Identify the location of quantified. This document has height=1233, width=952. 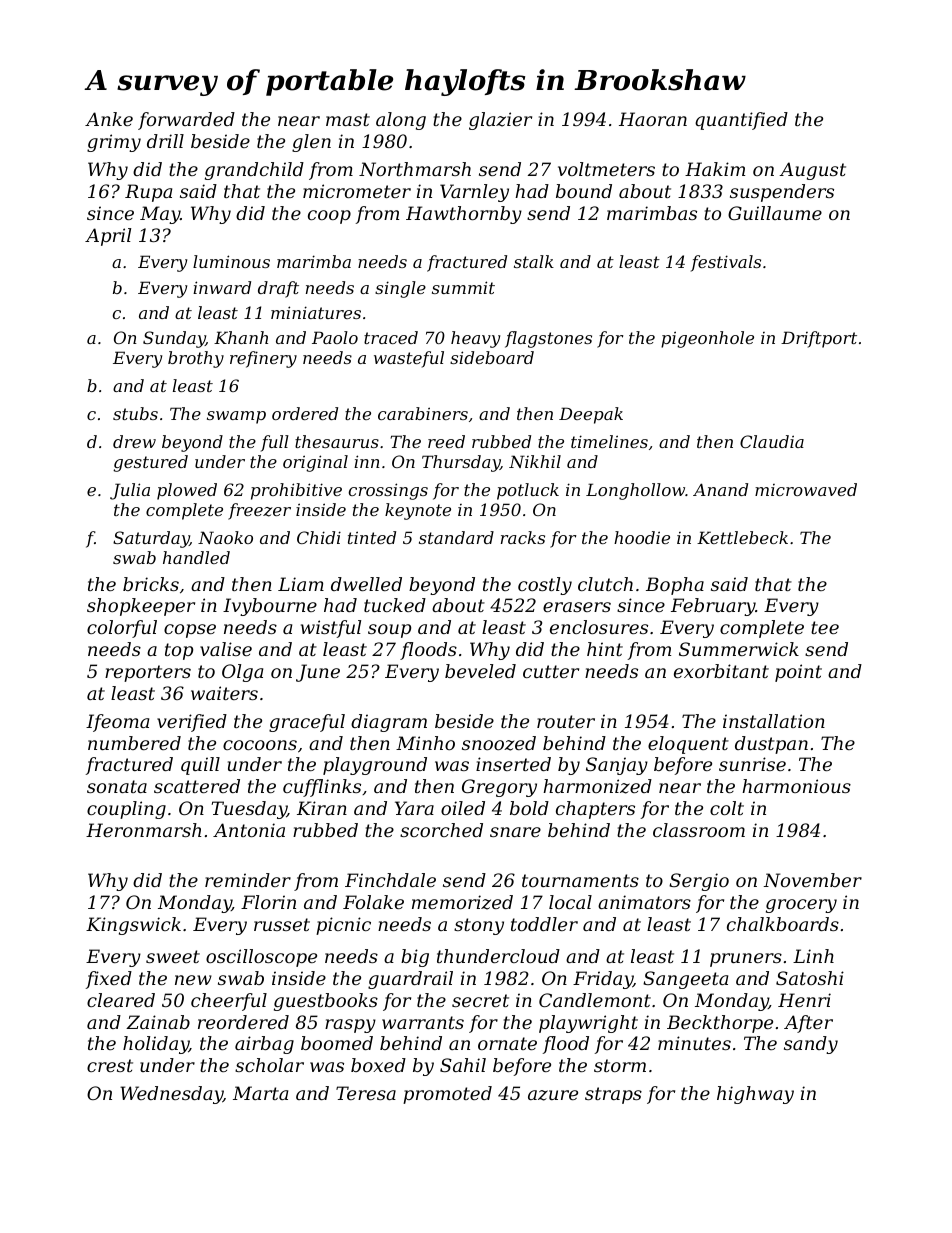
(741, 121).
